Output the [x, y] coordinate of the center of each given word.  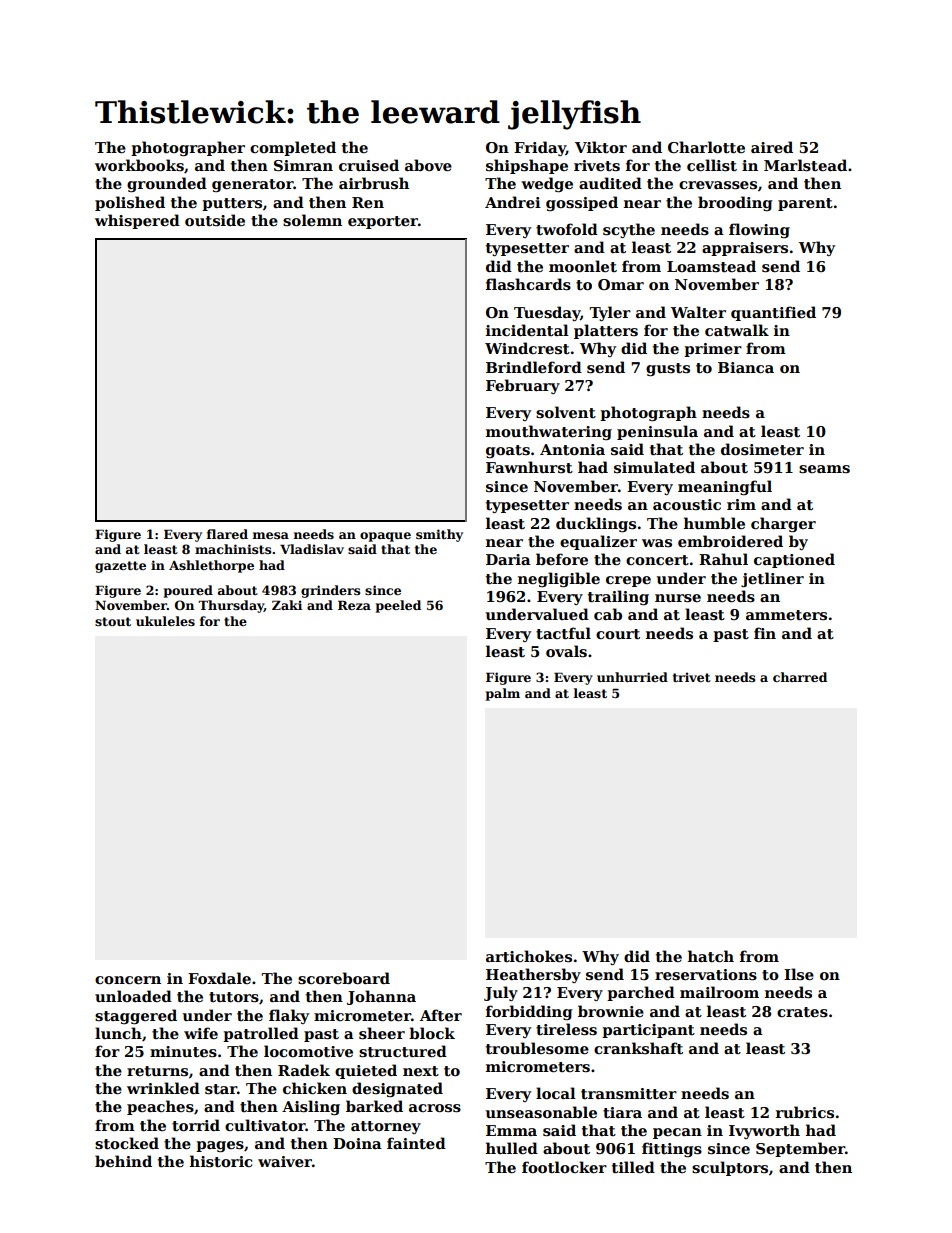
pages [220, 1146]
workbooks [139, 165]
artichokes [529, 956]
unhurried [632, 677]
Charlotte [706, 147]
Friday [540, 148]
